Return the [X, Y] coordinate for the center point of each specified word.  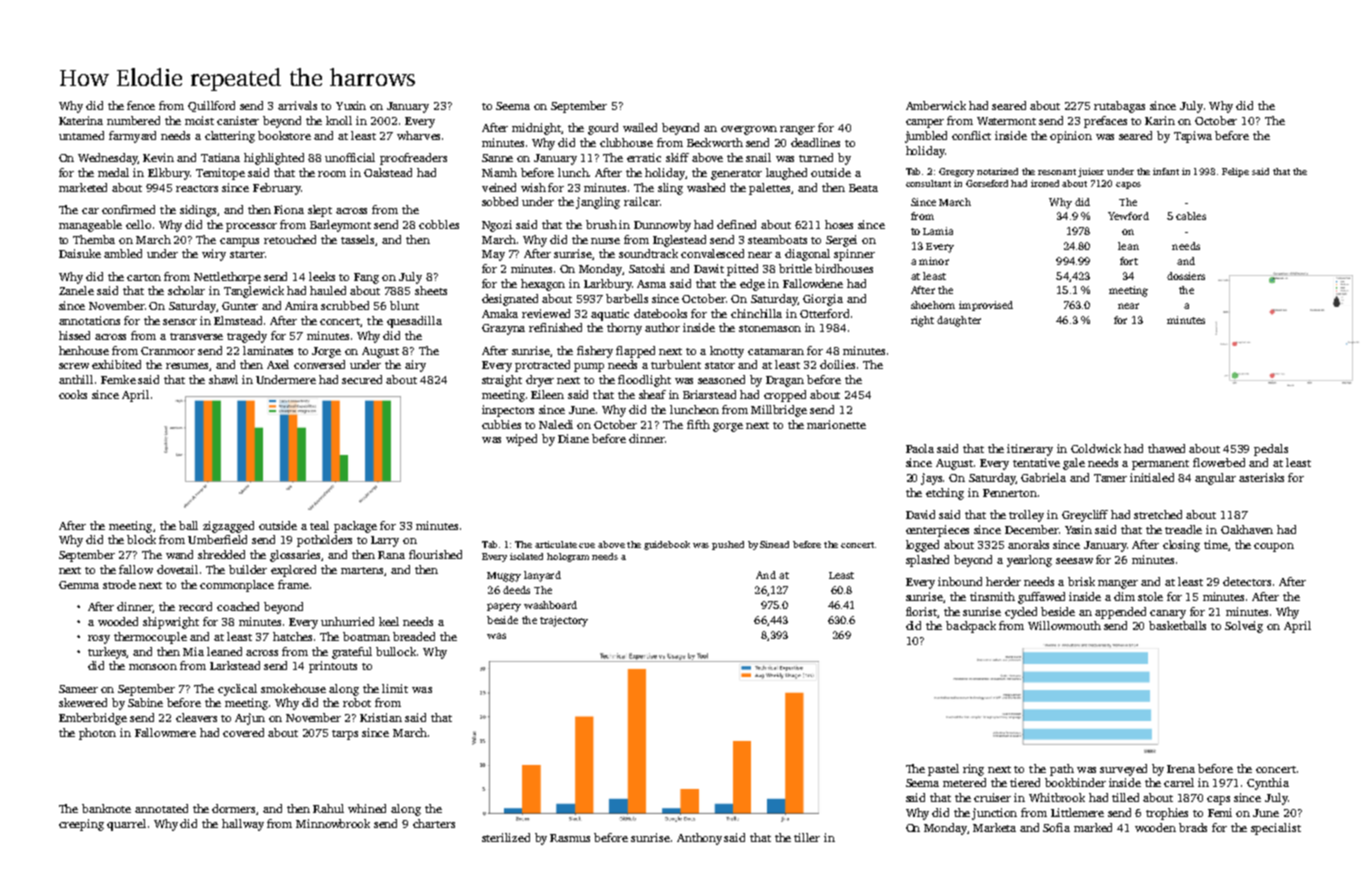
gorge [728, 427]
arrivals [297, 105]
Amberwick [936, 105]
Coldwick [1096, 448]
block [141, 539]
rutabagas [1119, 107]
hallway [243, 825]
